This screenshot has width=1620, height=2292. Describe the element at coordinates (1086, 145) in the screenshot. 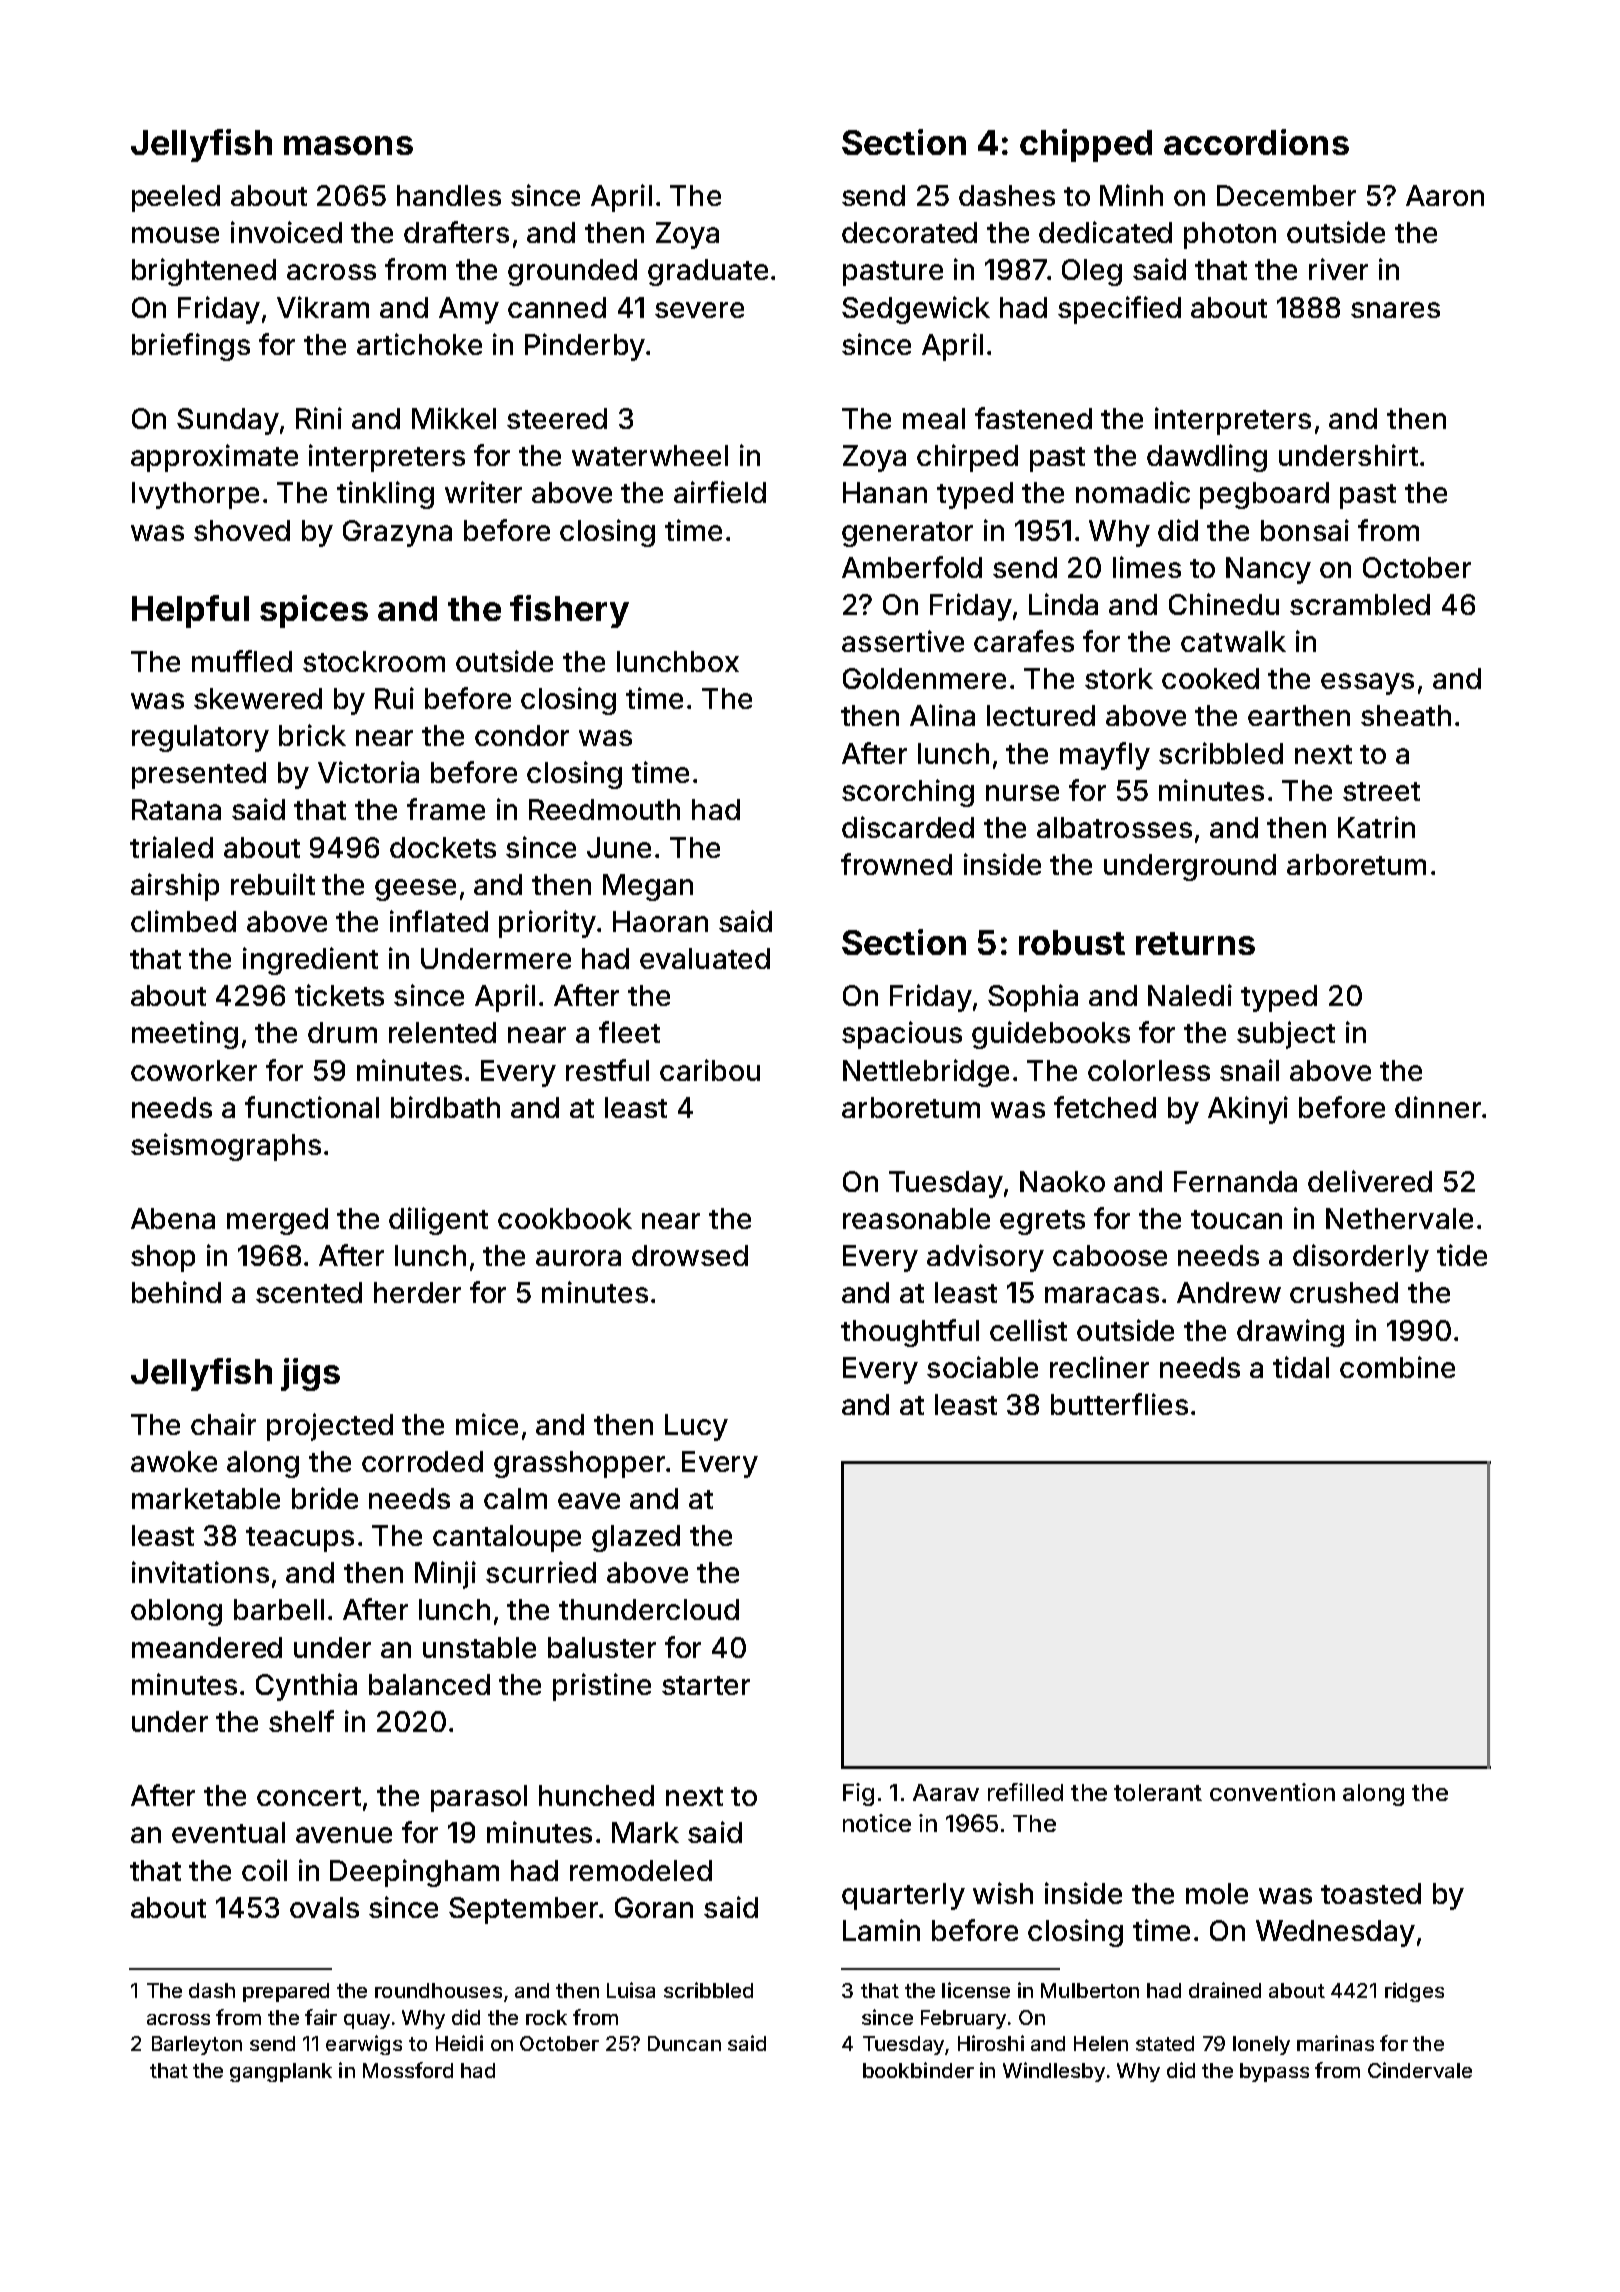

I see `chipped` at that location.
